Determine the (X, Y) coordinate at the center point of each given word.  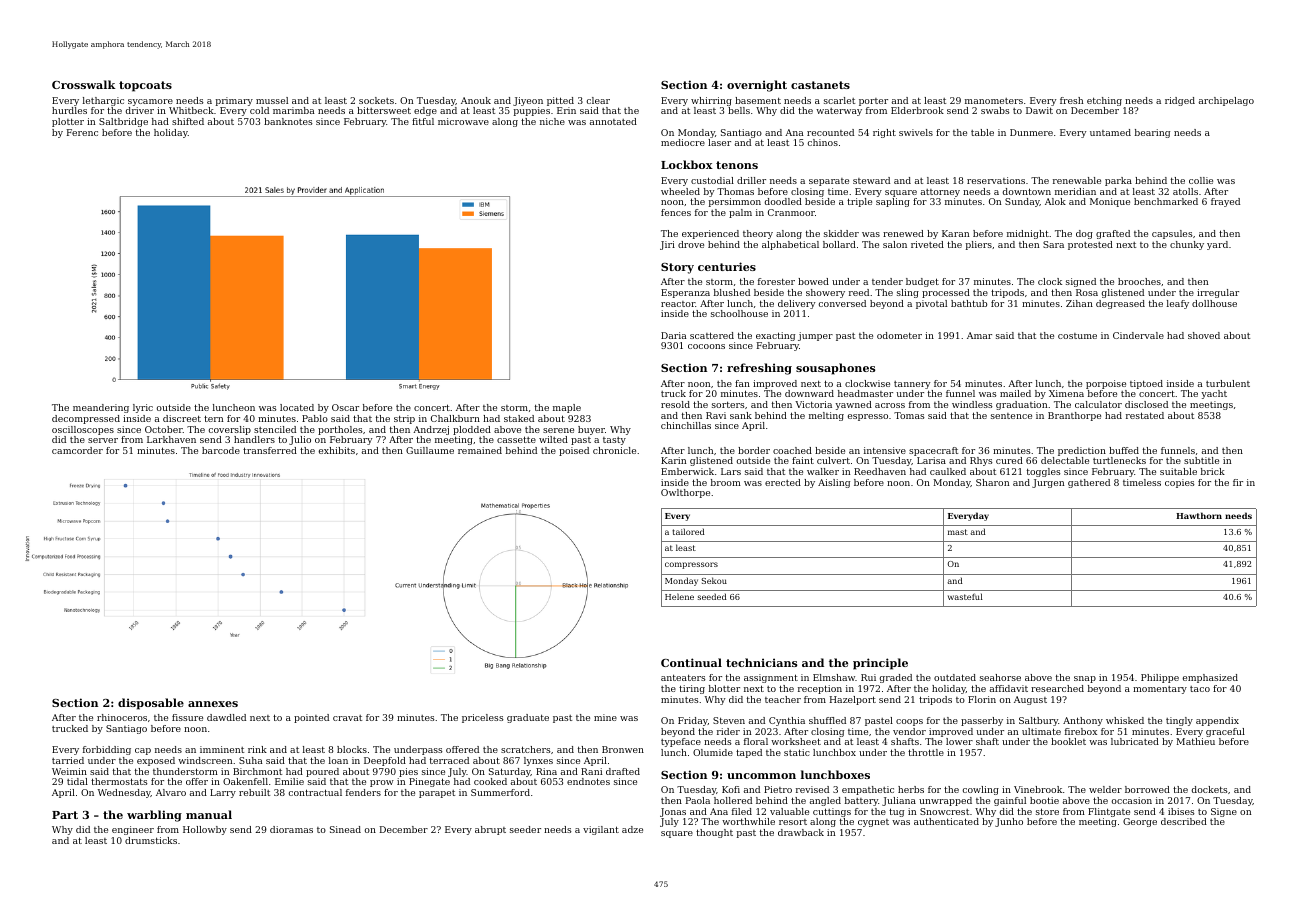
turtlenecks (1119, 460)
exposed (156, 761)
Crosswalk (84, 84)
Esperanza (685, 293)
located (297, 407)
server (103, 440)
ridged (1180, 101)
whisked (1125, 720)
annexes (213, 704)
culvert (833, 460)
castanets (820, 85)
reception (820, 689)
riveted (927, 244)
